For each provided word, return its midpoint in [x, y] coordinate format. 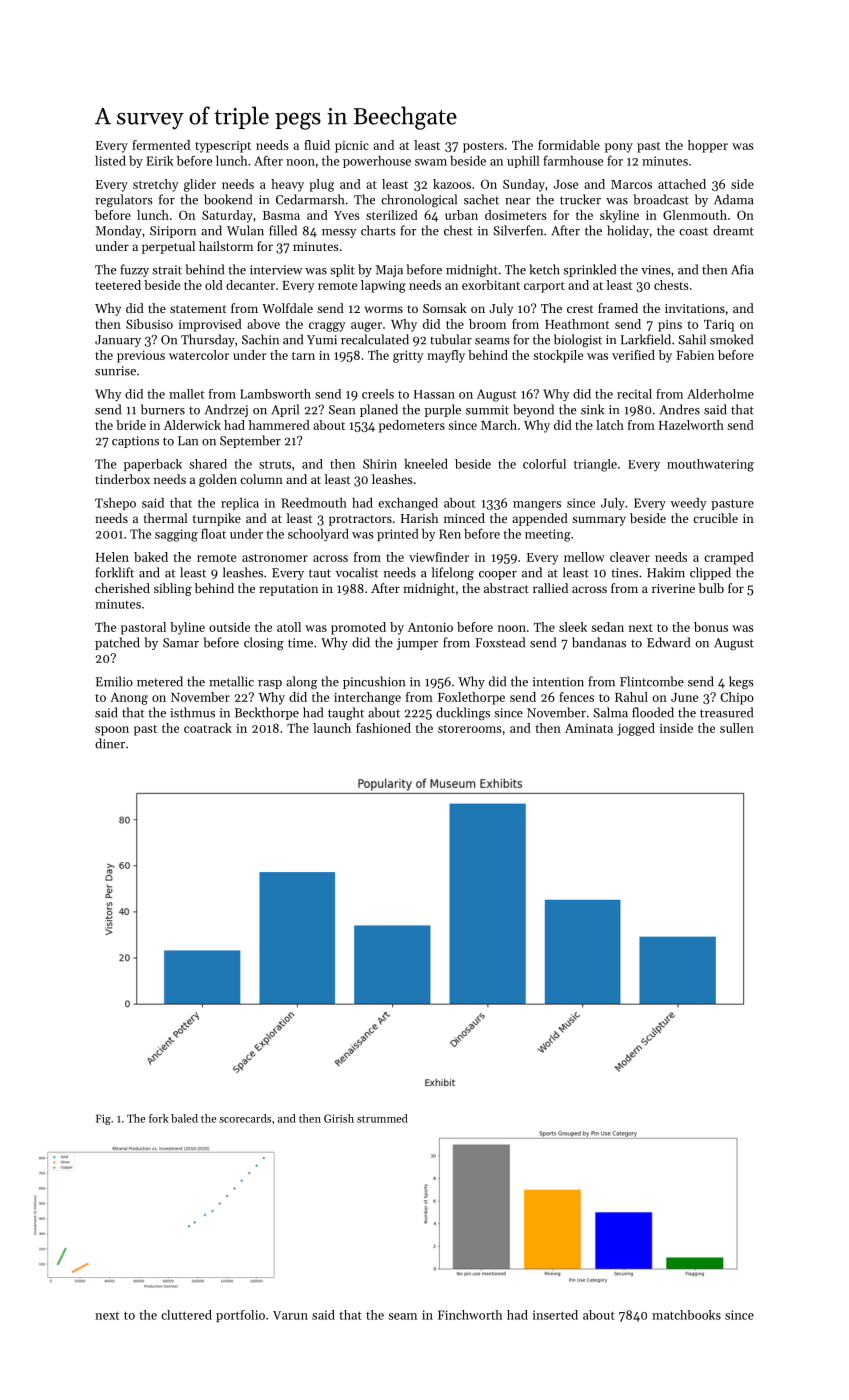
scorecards [245, 1118]
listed [110, 161]
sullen [737, 728]
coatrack [208, 728]
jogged [636, 729]
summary [599, 521]
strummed [382, 1118]
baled [184, 1118]
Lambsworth [275, 394]
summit [487, 410]
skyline [619, 216]
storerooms [469, 729]
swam [431, 162]
